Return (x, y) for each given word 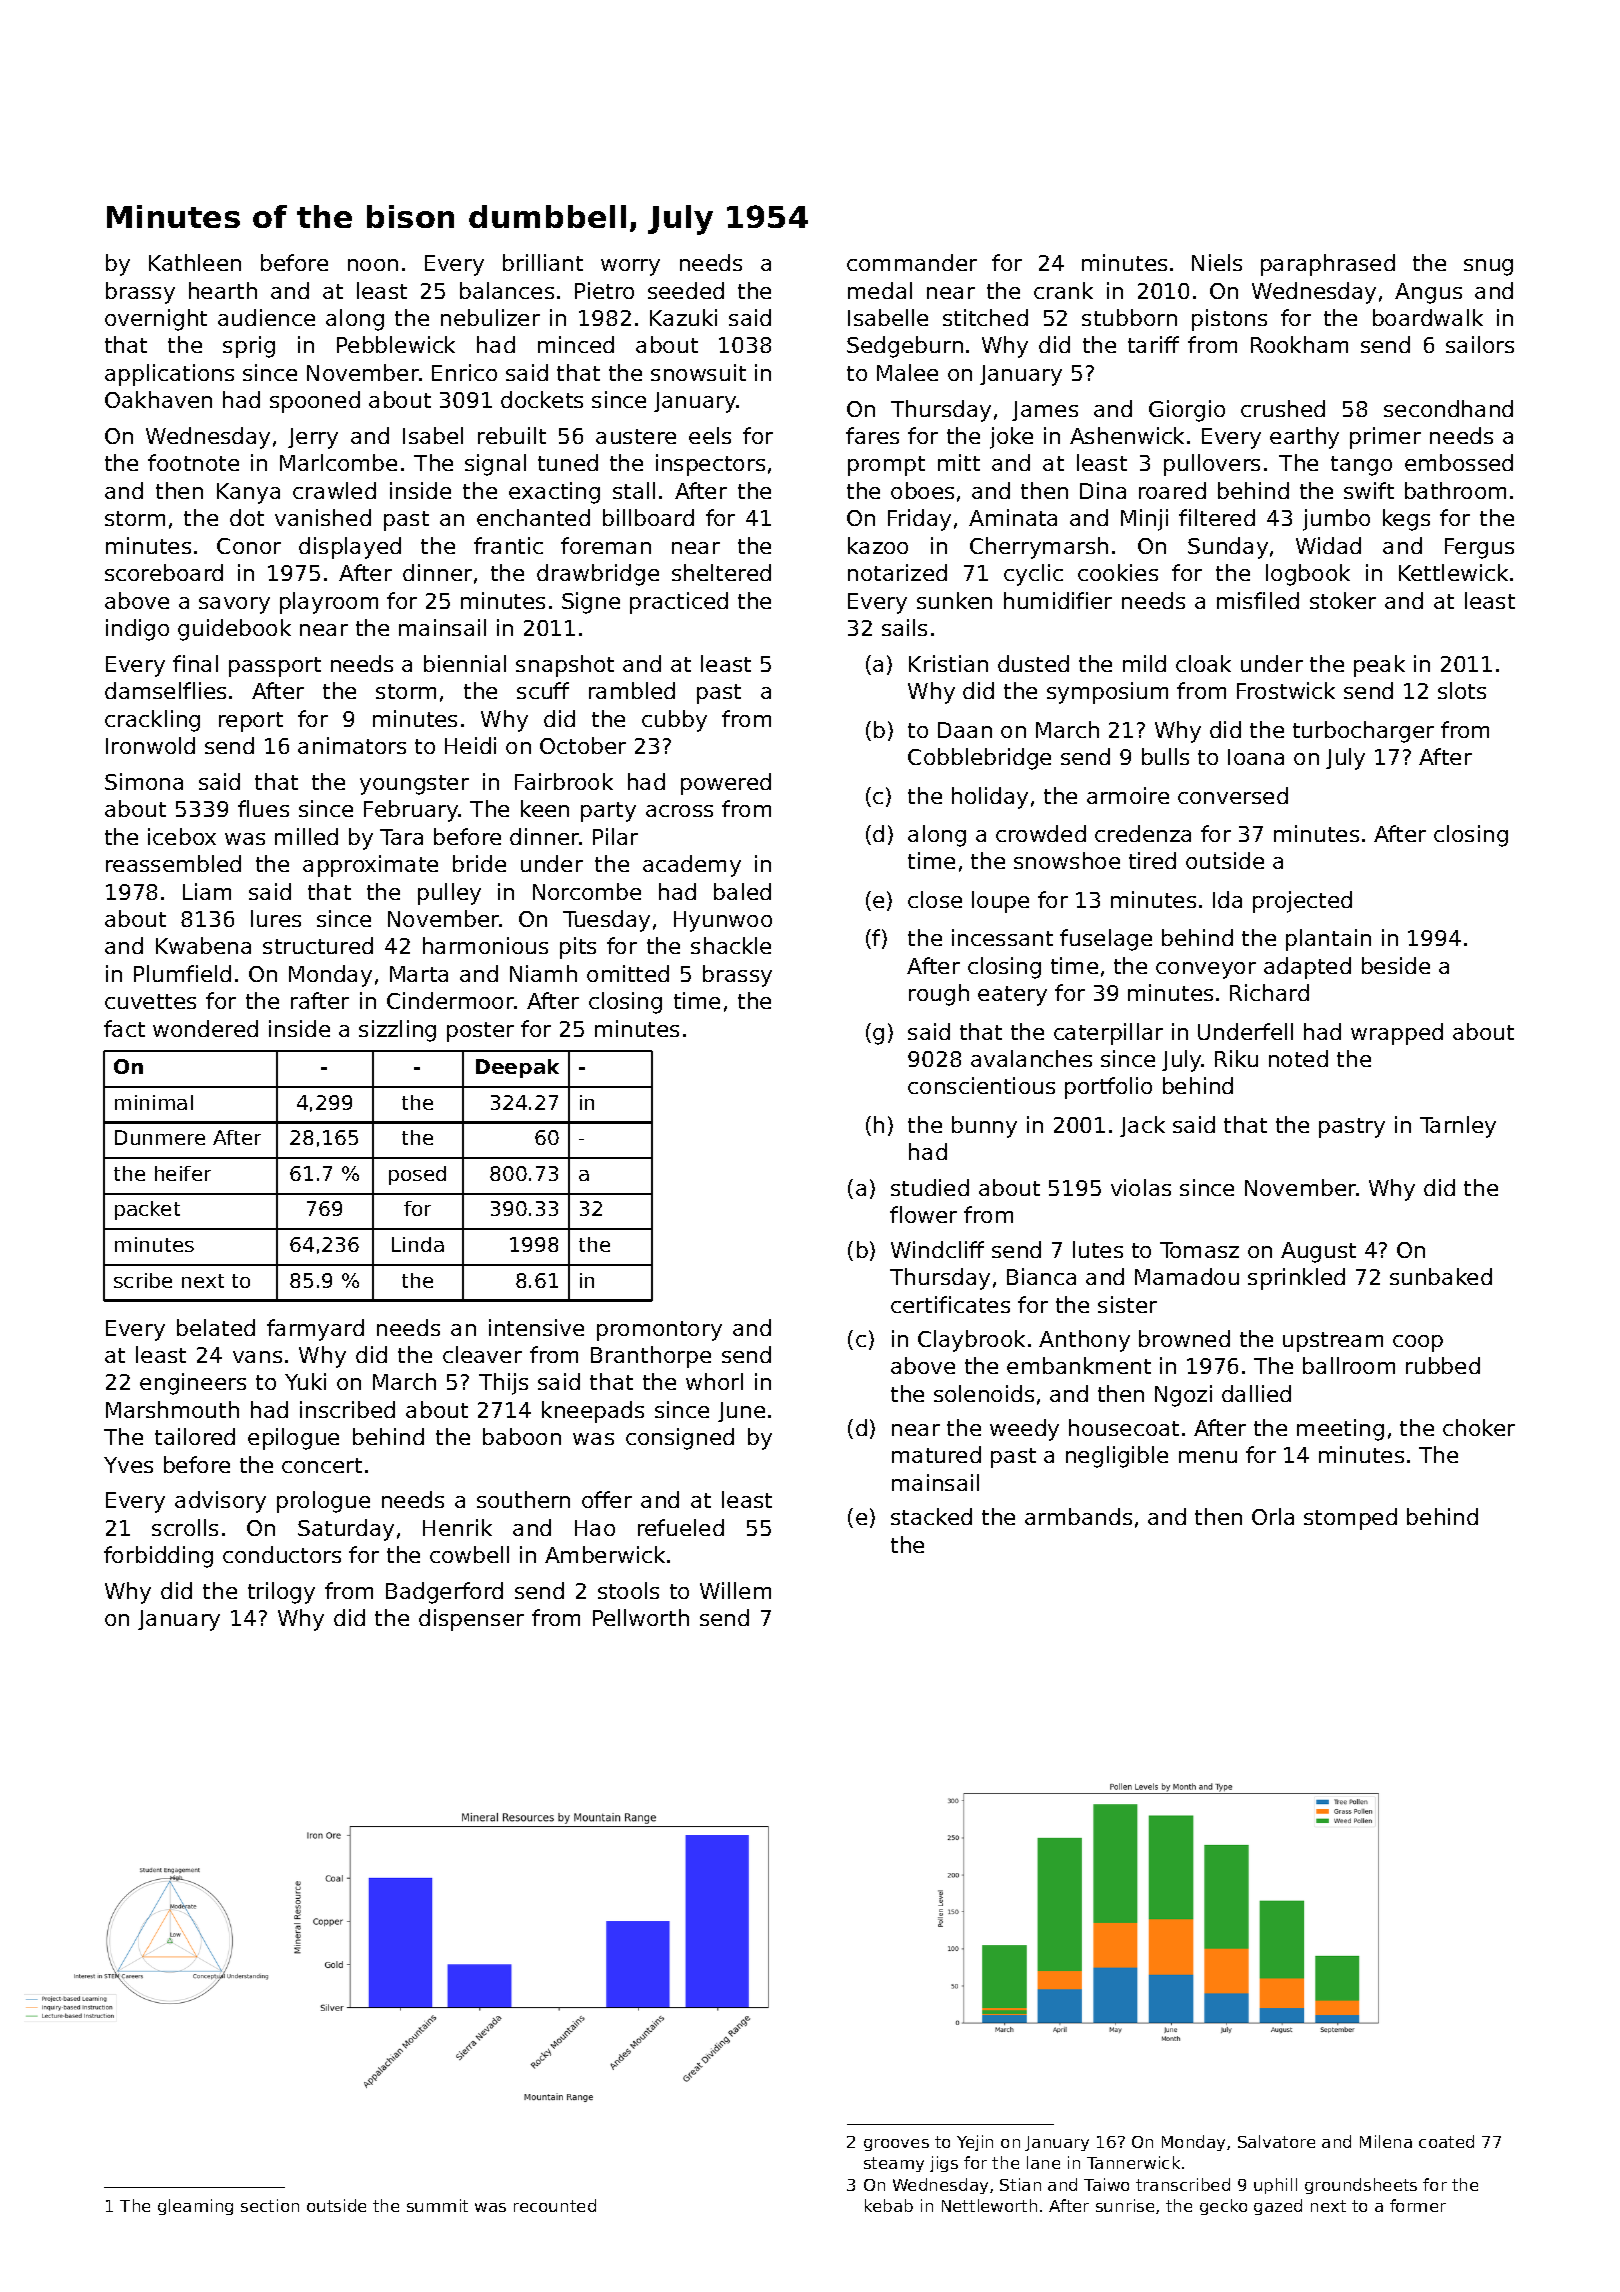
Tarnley (1458, 1127)
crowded (1041, 833)
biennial (465, 663)
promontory (659, 1331)
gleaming (195, 2207)
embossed (1459, 462)
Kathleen (195, 262)
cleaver (482, 1354)
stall (634, 490)
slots (1462, 690)
